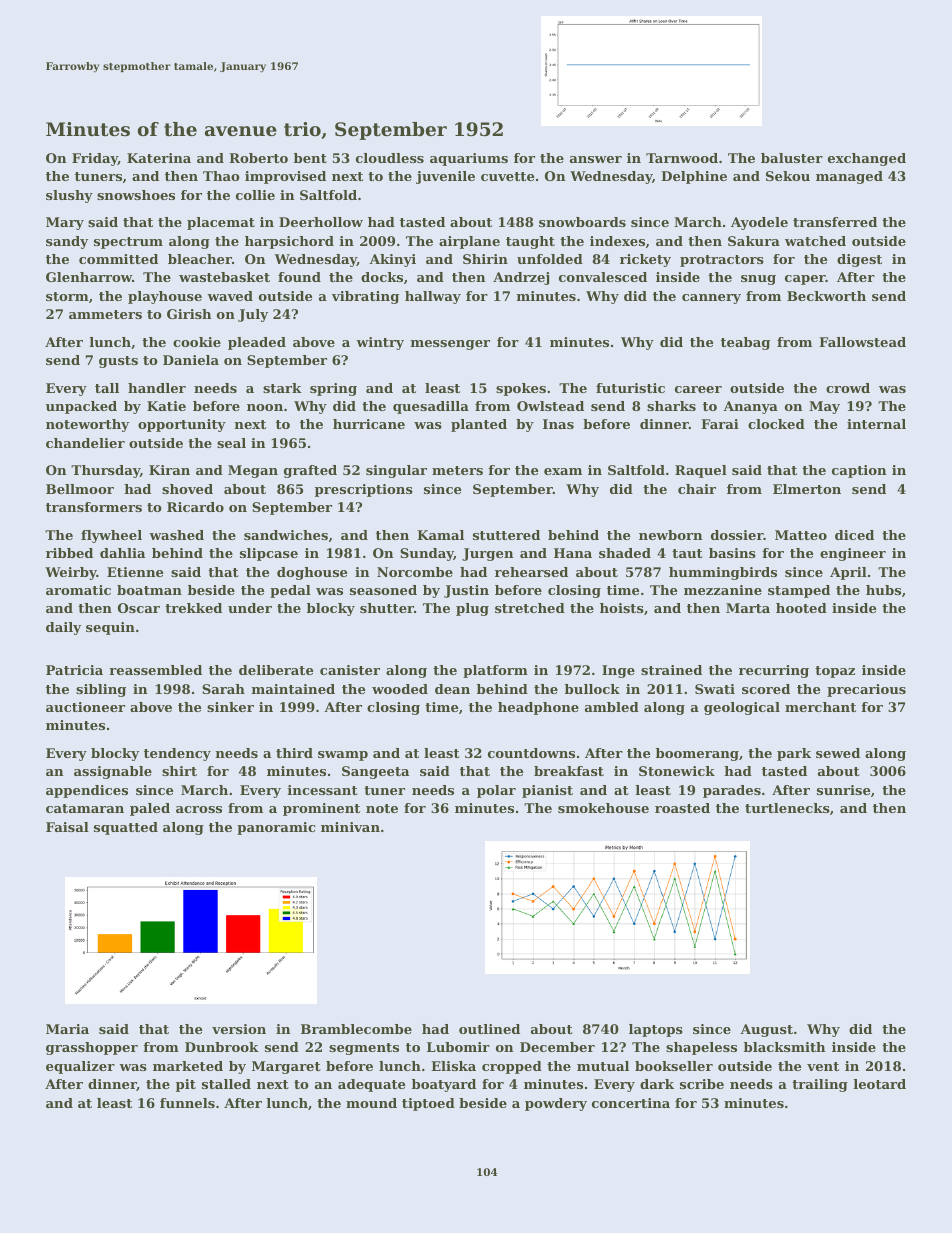  Describe the element at coordinates (622, 608) in the document. I see `hoists` at that location.
